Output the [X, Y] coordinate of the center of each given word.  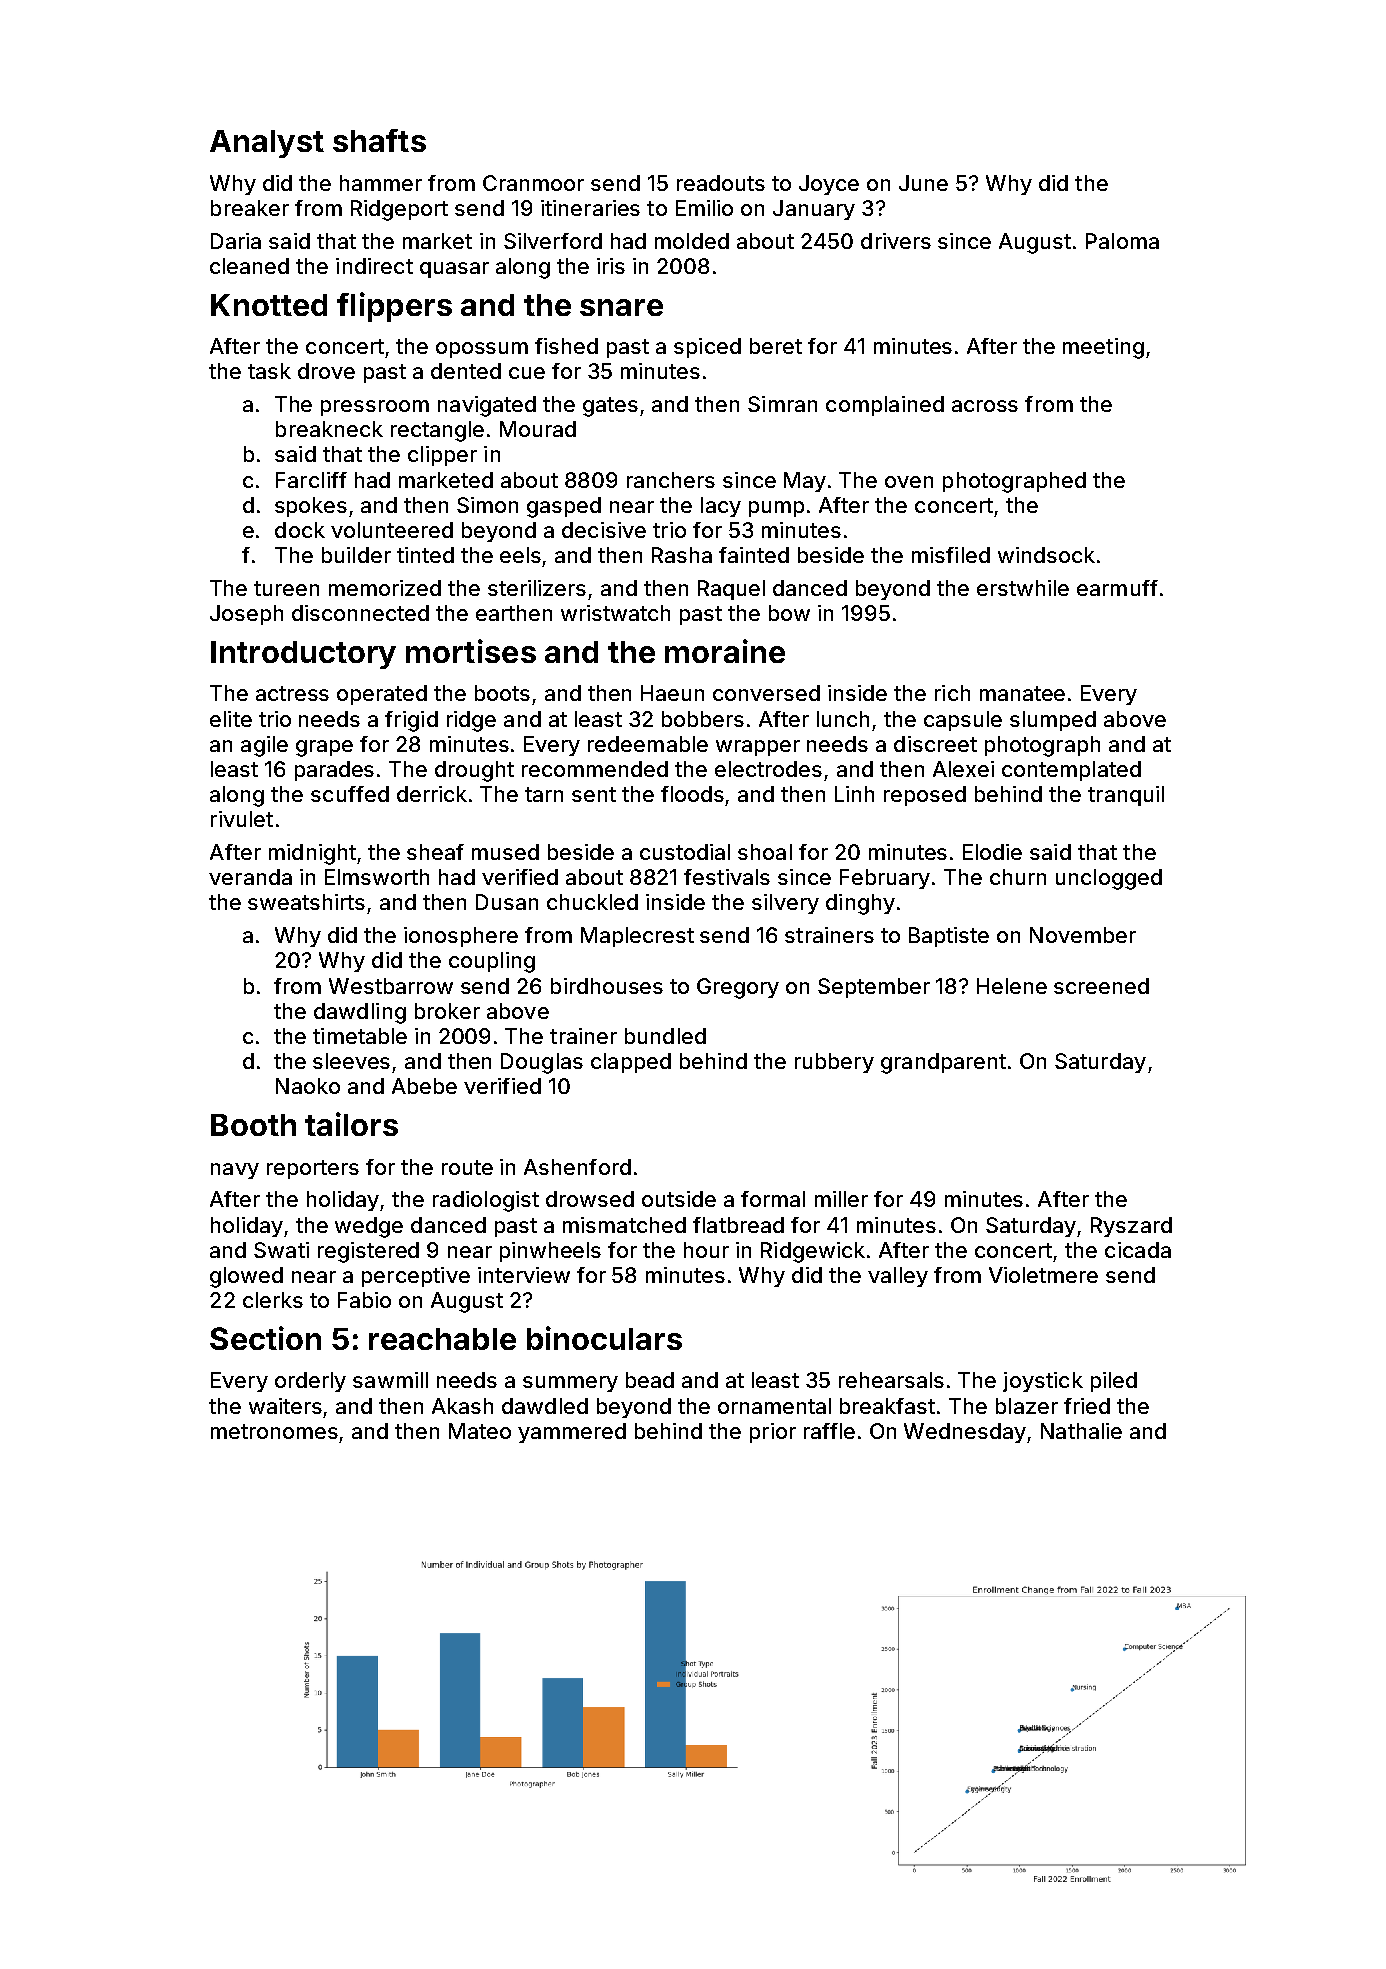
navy [235, 1171]
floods [692, 794]
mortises [471, 651]
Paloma [1122, 241]
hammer [381, 183]
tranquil [1126, 796]
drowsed [590, 1199]
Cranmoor [533, 183]
